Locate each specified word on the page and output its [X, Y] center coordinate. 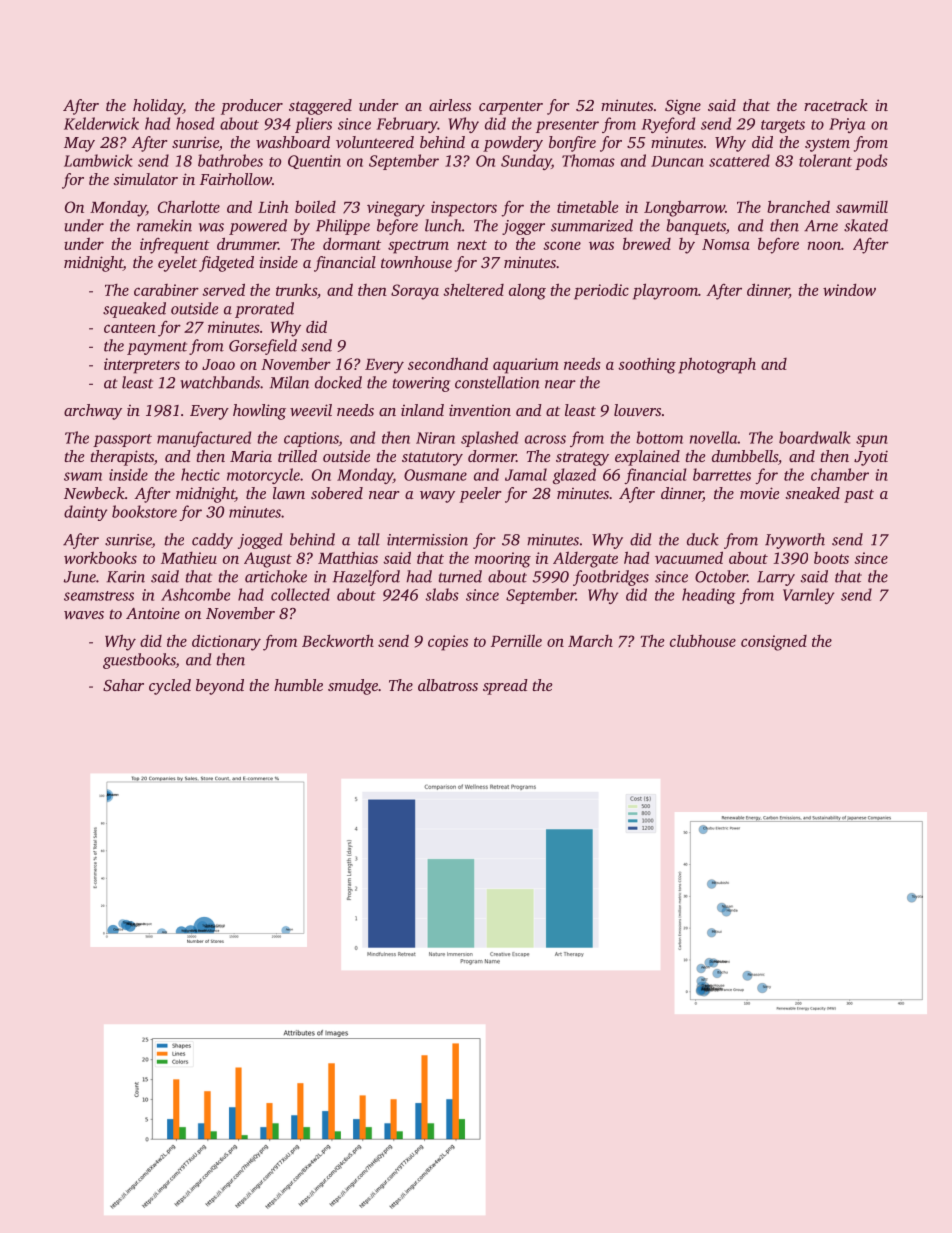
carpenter [511, 108]
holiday [158, 107]
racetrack [836, 105]
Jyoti [871, 458]
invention [480, 410]
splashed [489, 439]
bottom [659, 437]
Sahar [123, 685]
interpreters [142, 366]
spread [505, 687]
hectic [200, 474]
